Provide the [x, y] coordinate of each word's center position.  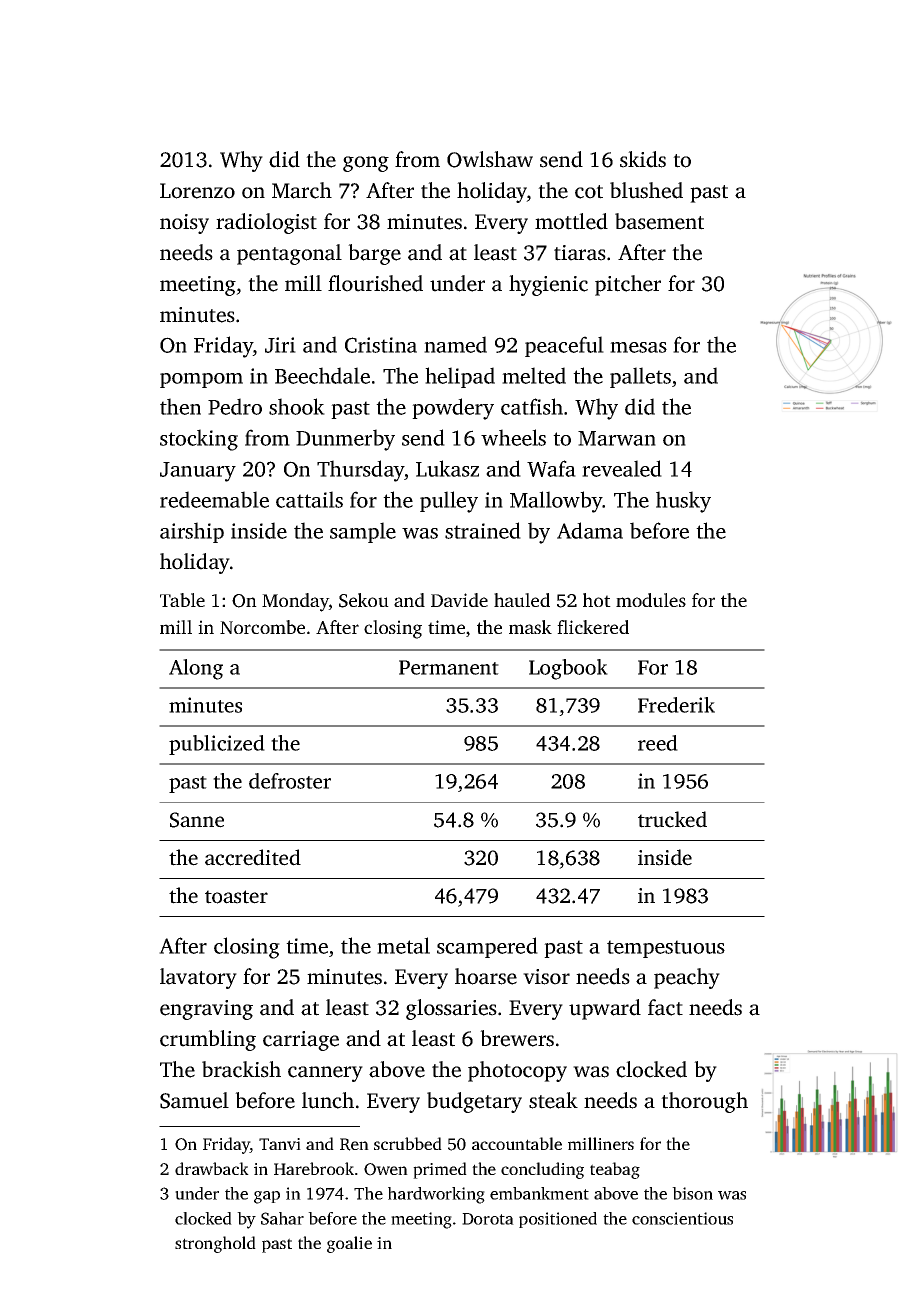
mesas [638, 347]
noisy [184, 224]
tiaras [580, 253]
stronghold [215, 1244]
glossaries [451, 1009]
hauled [522, 600]
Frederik [676, 705]
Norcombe [262, 627]
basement [659, 221]
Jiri [280, 345]
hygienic [548, 285]
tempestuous [666, 949]
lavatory [198, 978]
